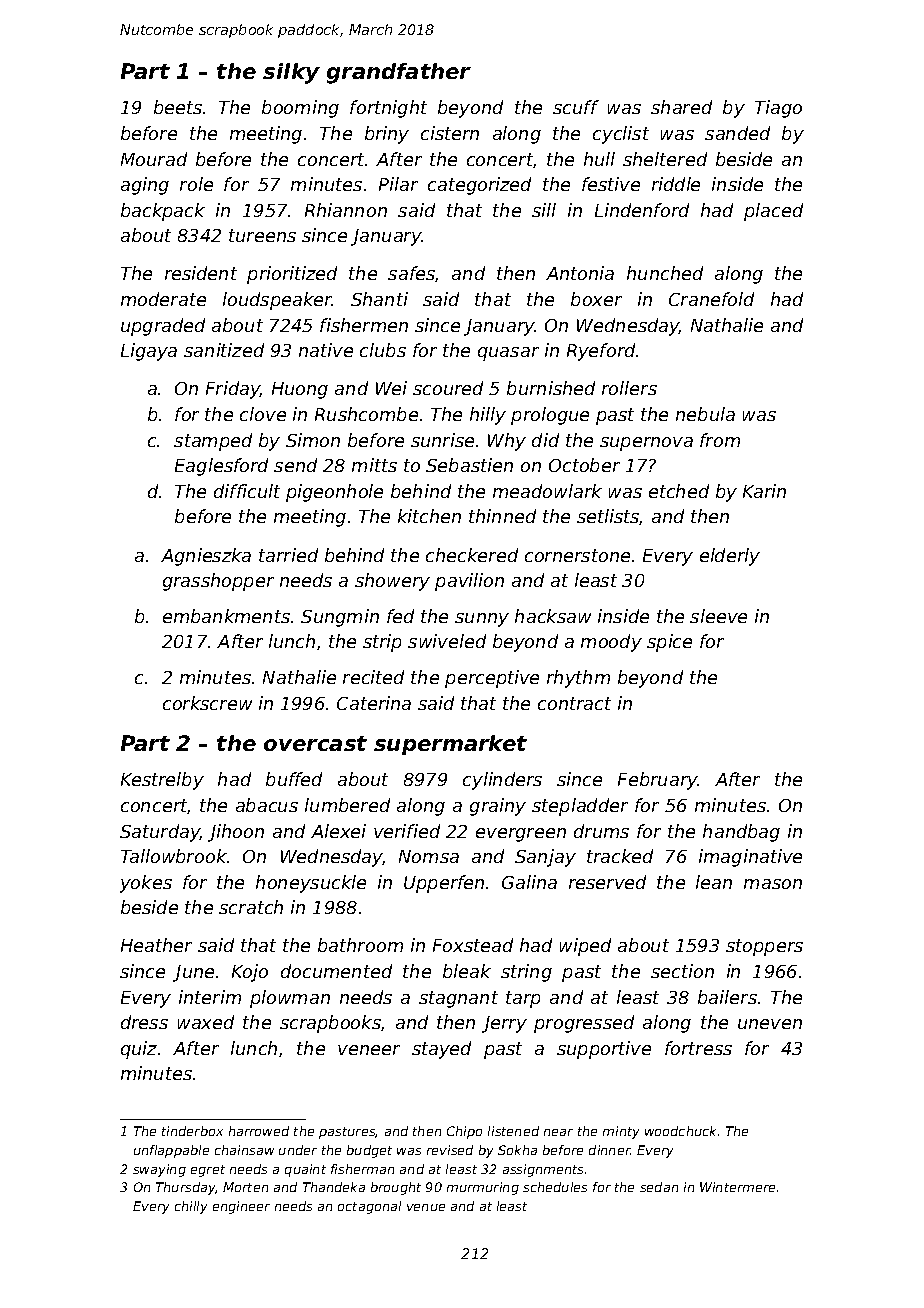 The height and width of the screenshot is (1308, 924). Describe the element at coordinates (658, 781) in the screenshot. I see `February` at that location.
